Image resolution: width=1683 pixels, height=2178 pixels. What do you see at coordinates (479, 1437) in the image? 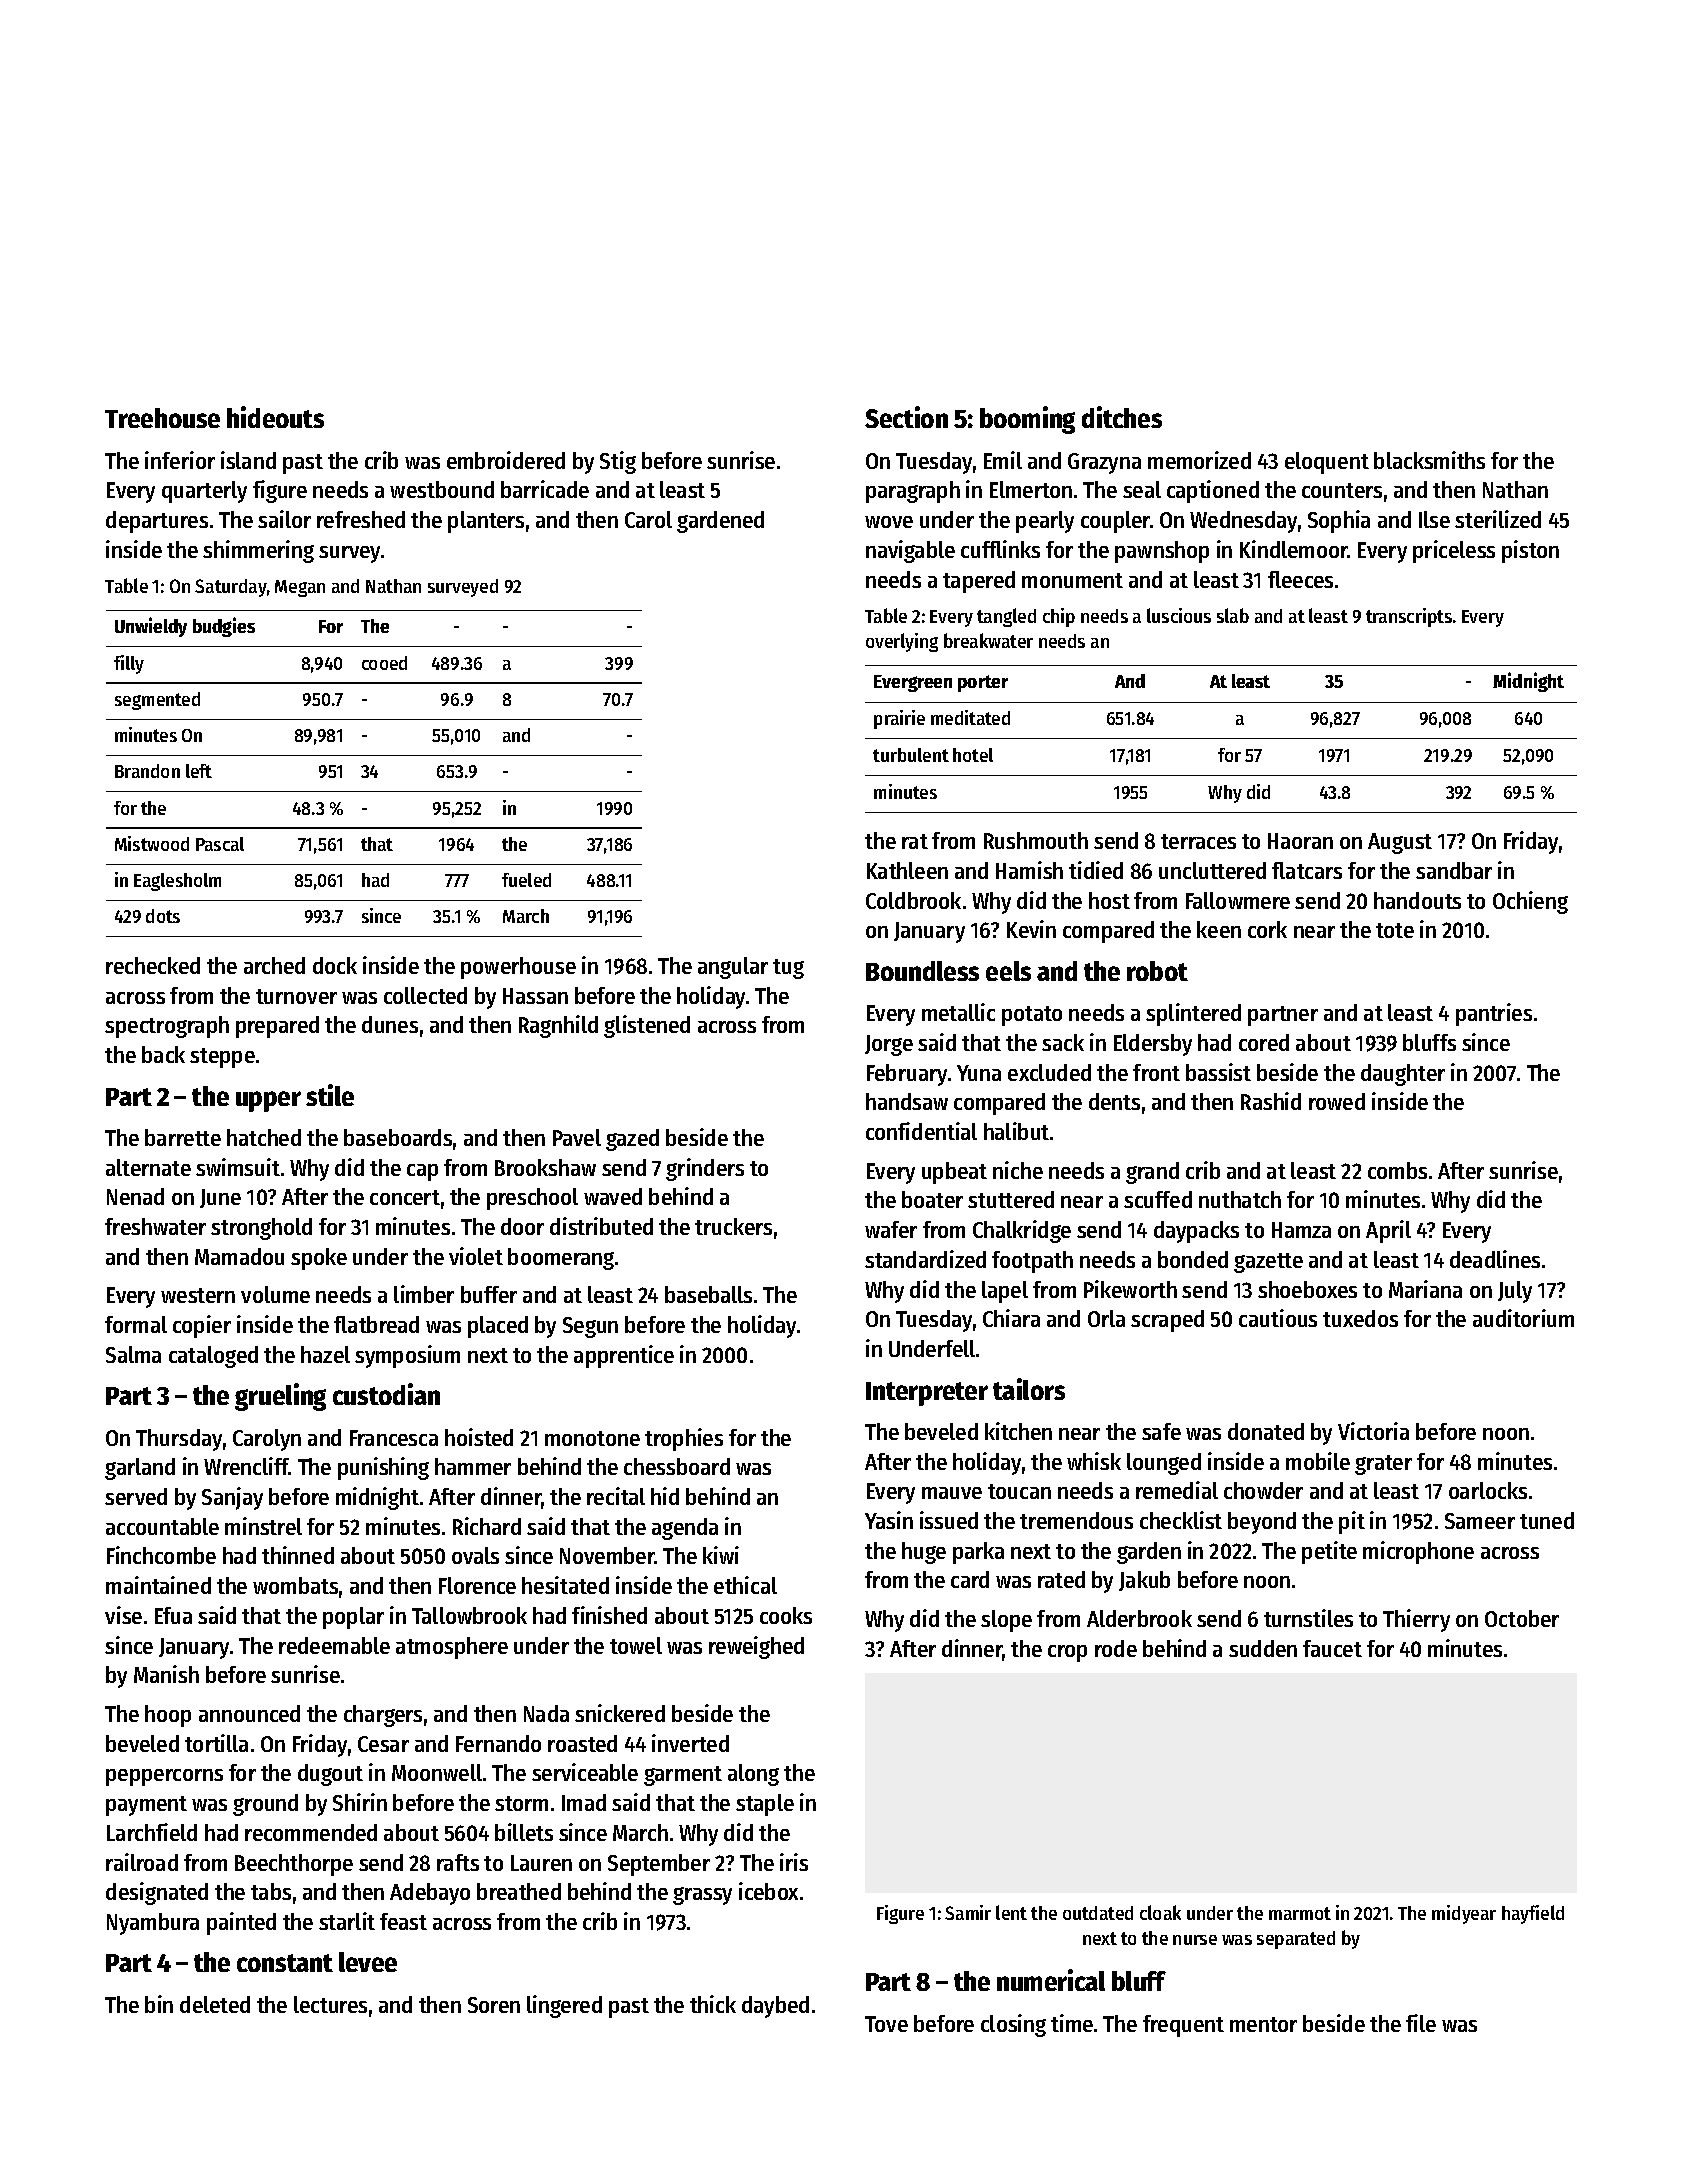
I see `hoisted` at bounding box center [479, 1437].
